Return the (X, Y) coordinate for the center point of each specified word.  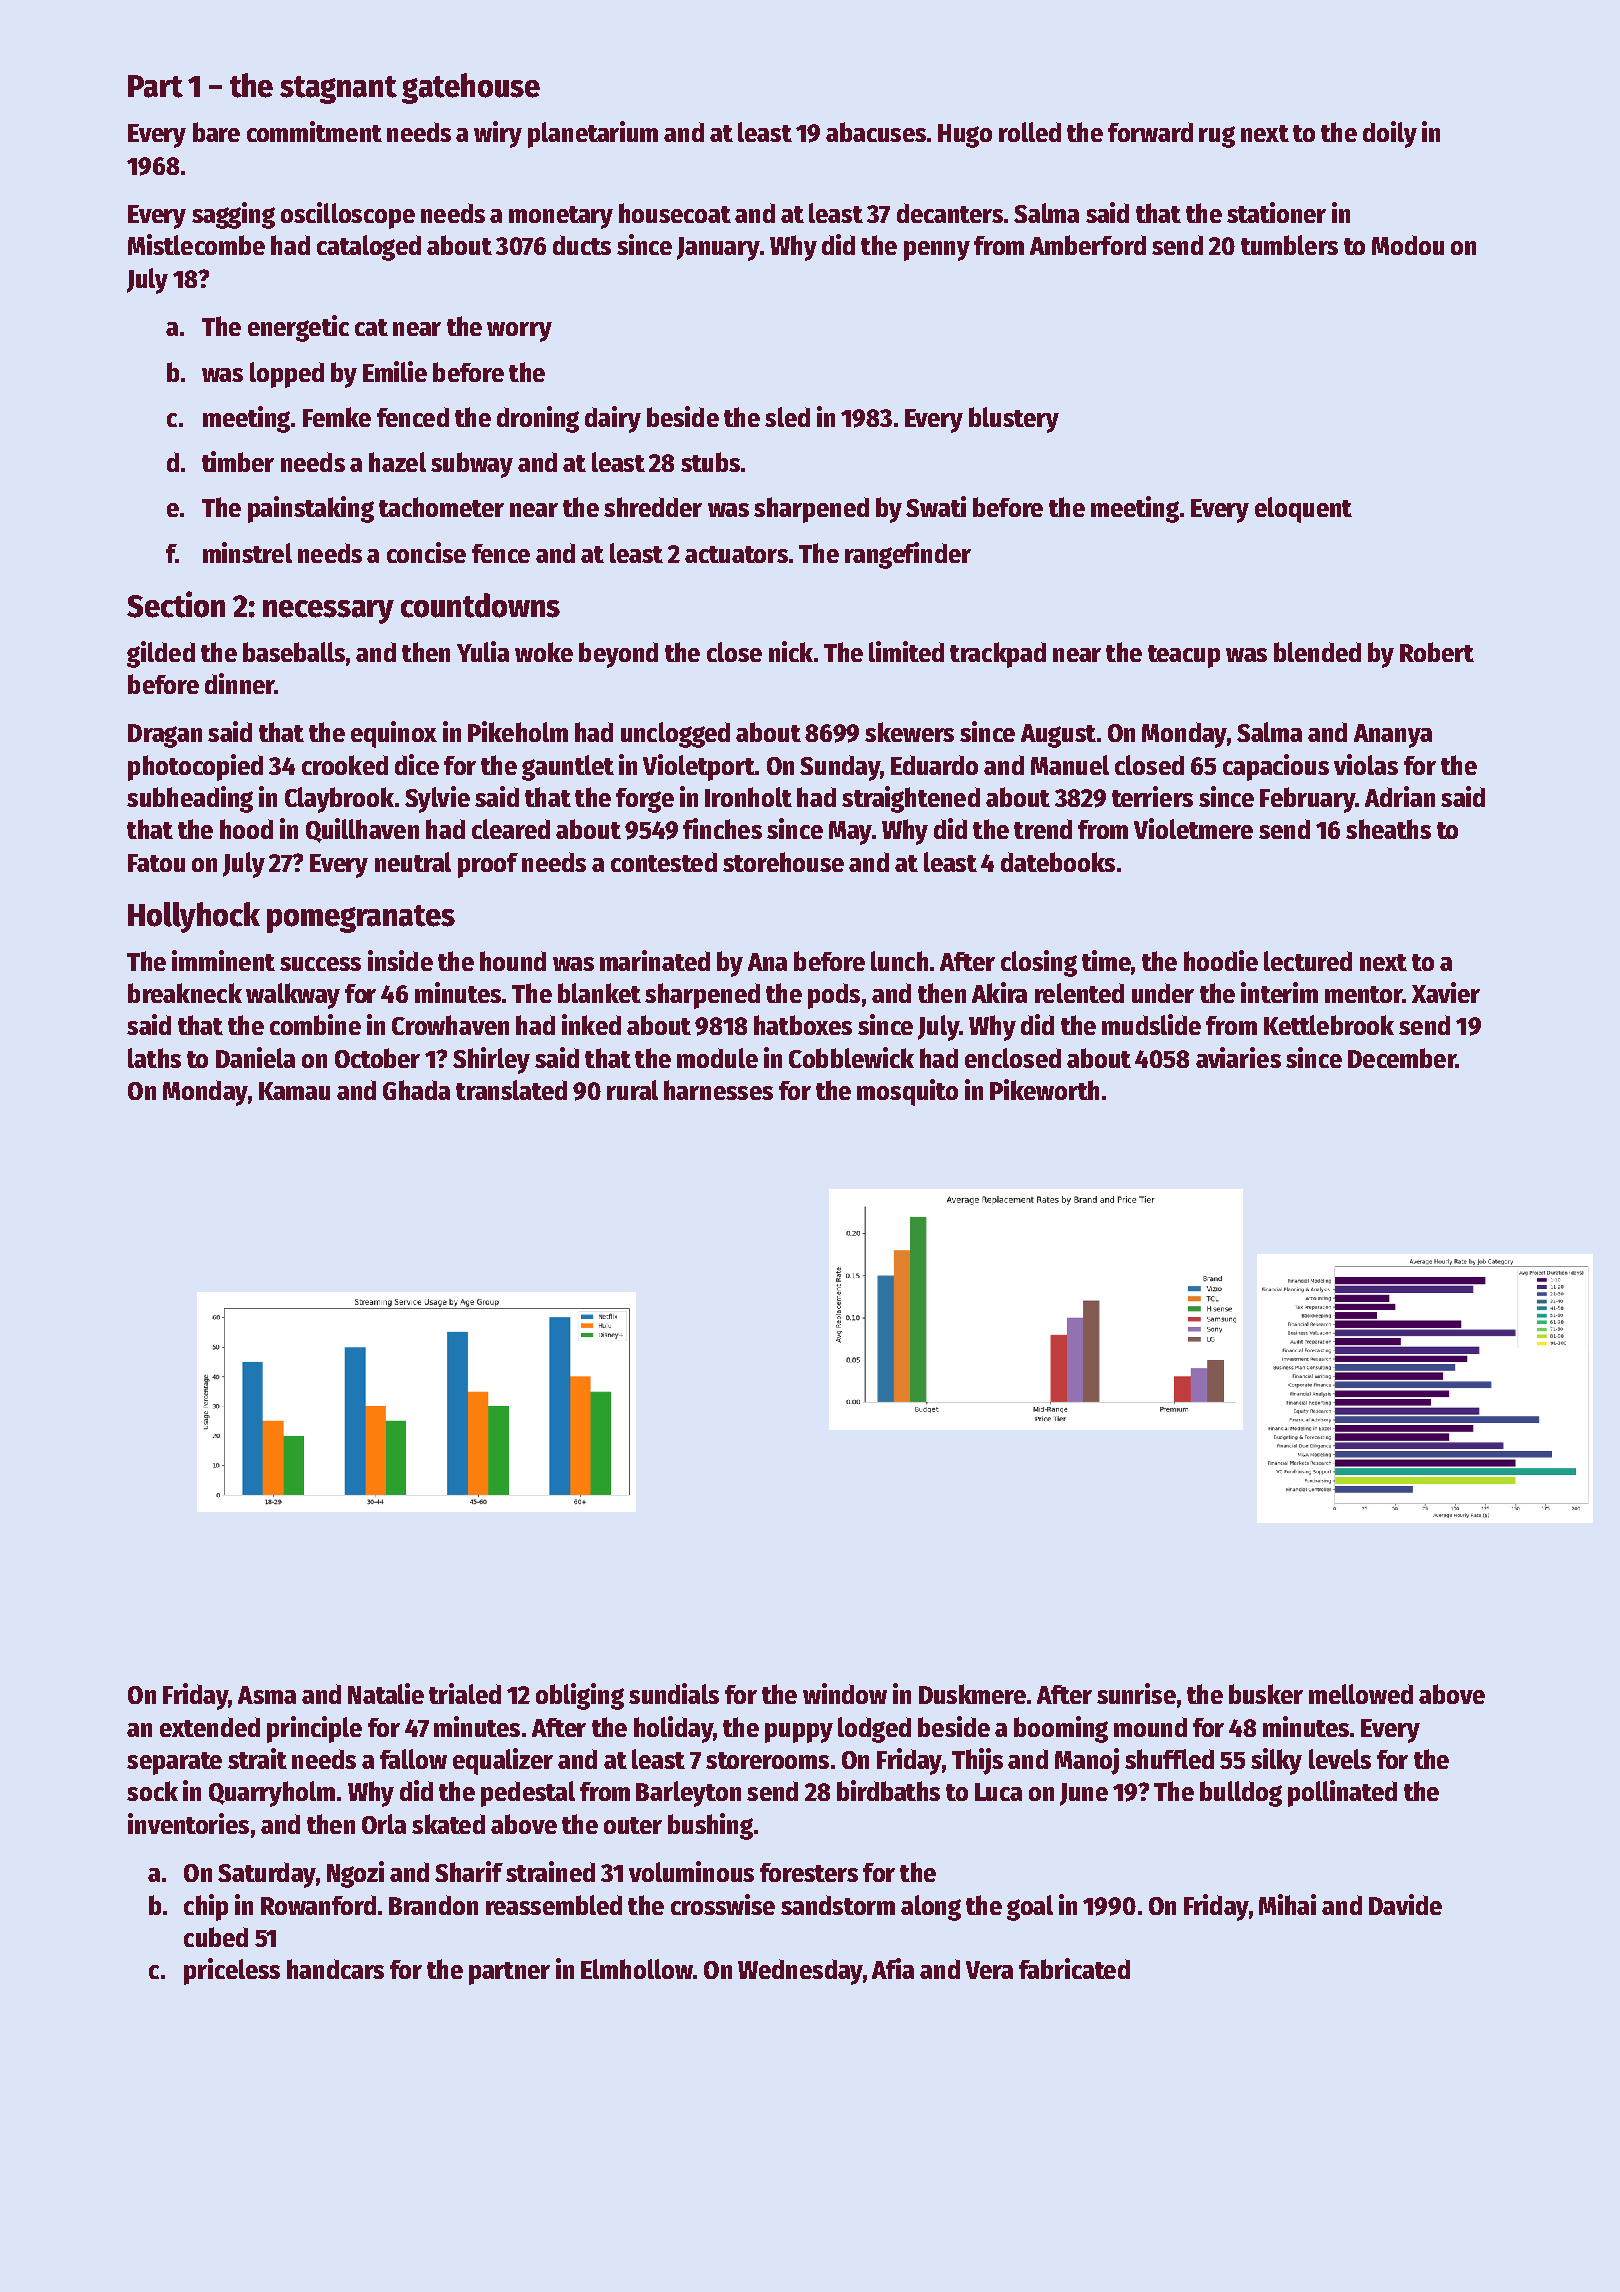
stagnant (338, 90)
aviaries (1238, 1057)
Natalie (386, 1693)
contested (664, 862)
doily (1390, 134)
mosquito (907, 1092)
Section (176, 604)
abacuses (876, 132)
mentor (1363, 994)
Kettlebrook (1329, 1025)
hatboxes (803, 1025)
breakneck (185, 993)
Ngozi (355, 1874)
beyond (618, 655)
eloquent (1303, 510)
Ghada (416, 1090)
